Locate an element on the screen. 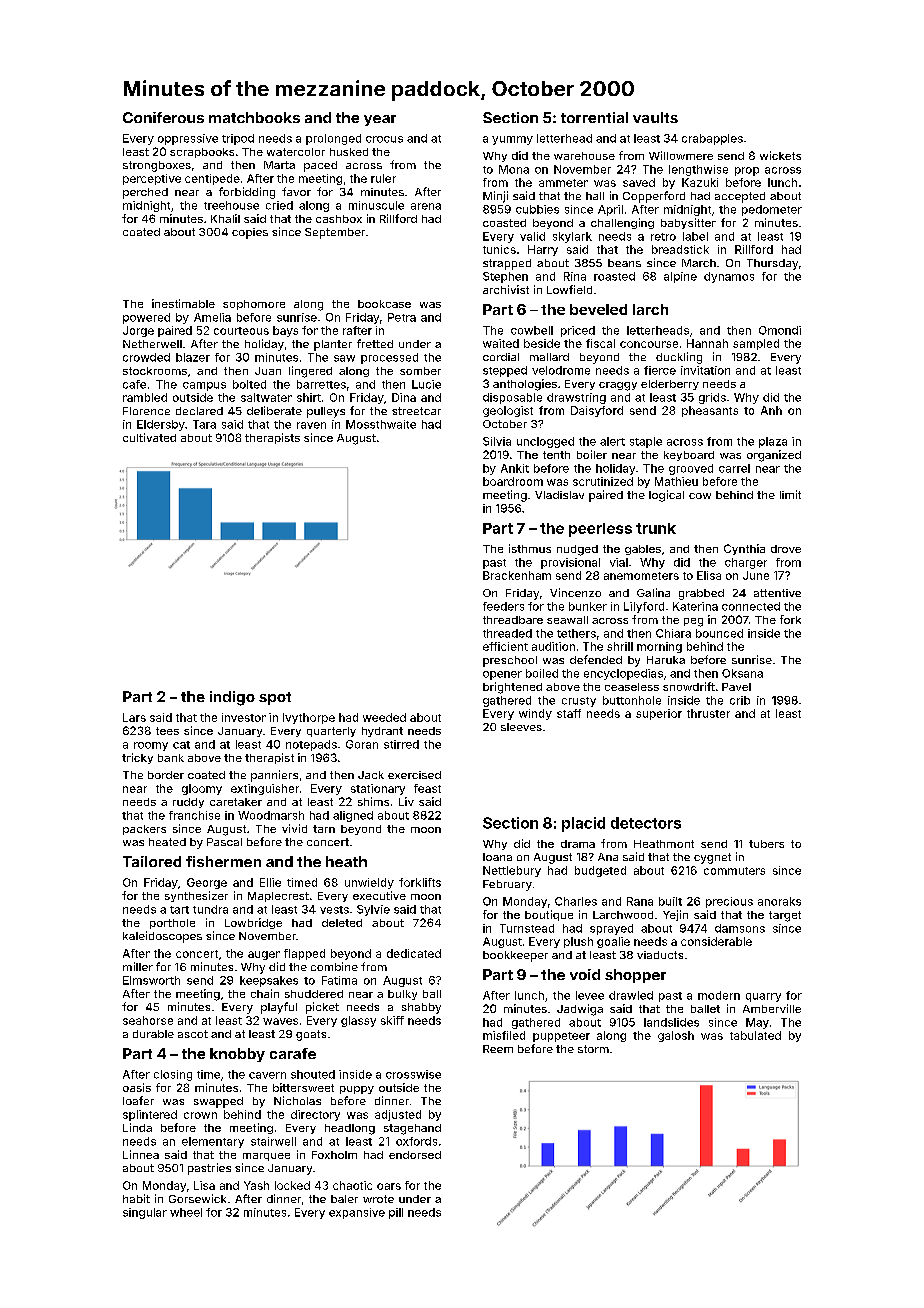  considerable is located at coordinates (716, 941).
